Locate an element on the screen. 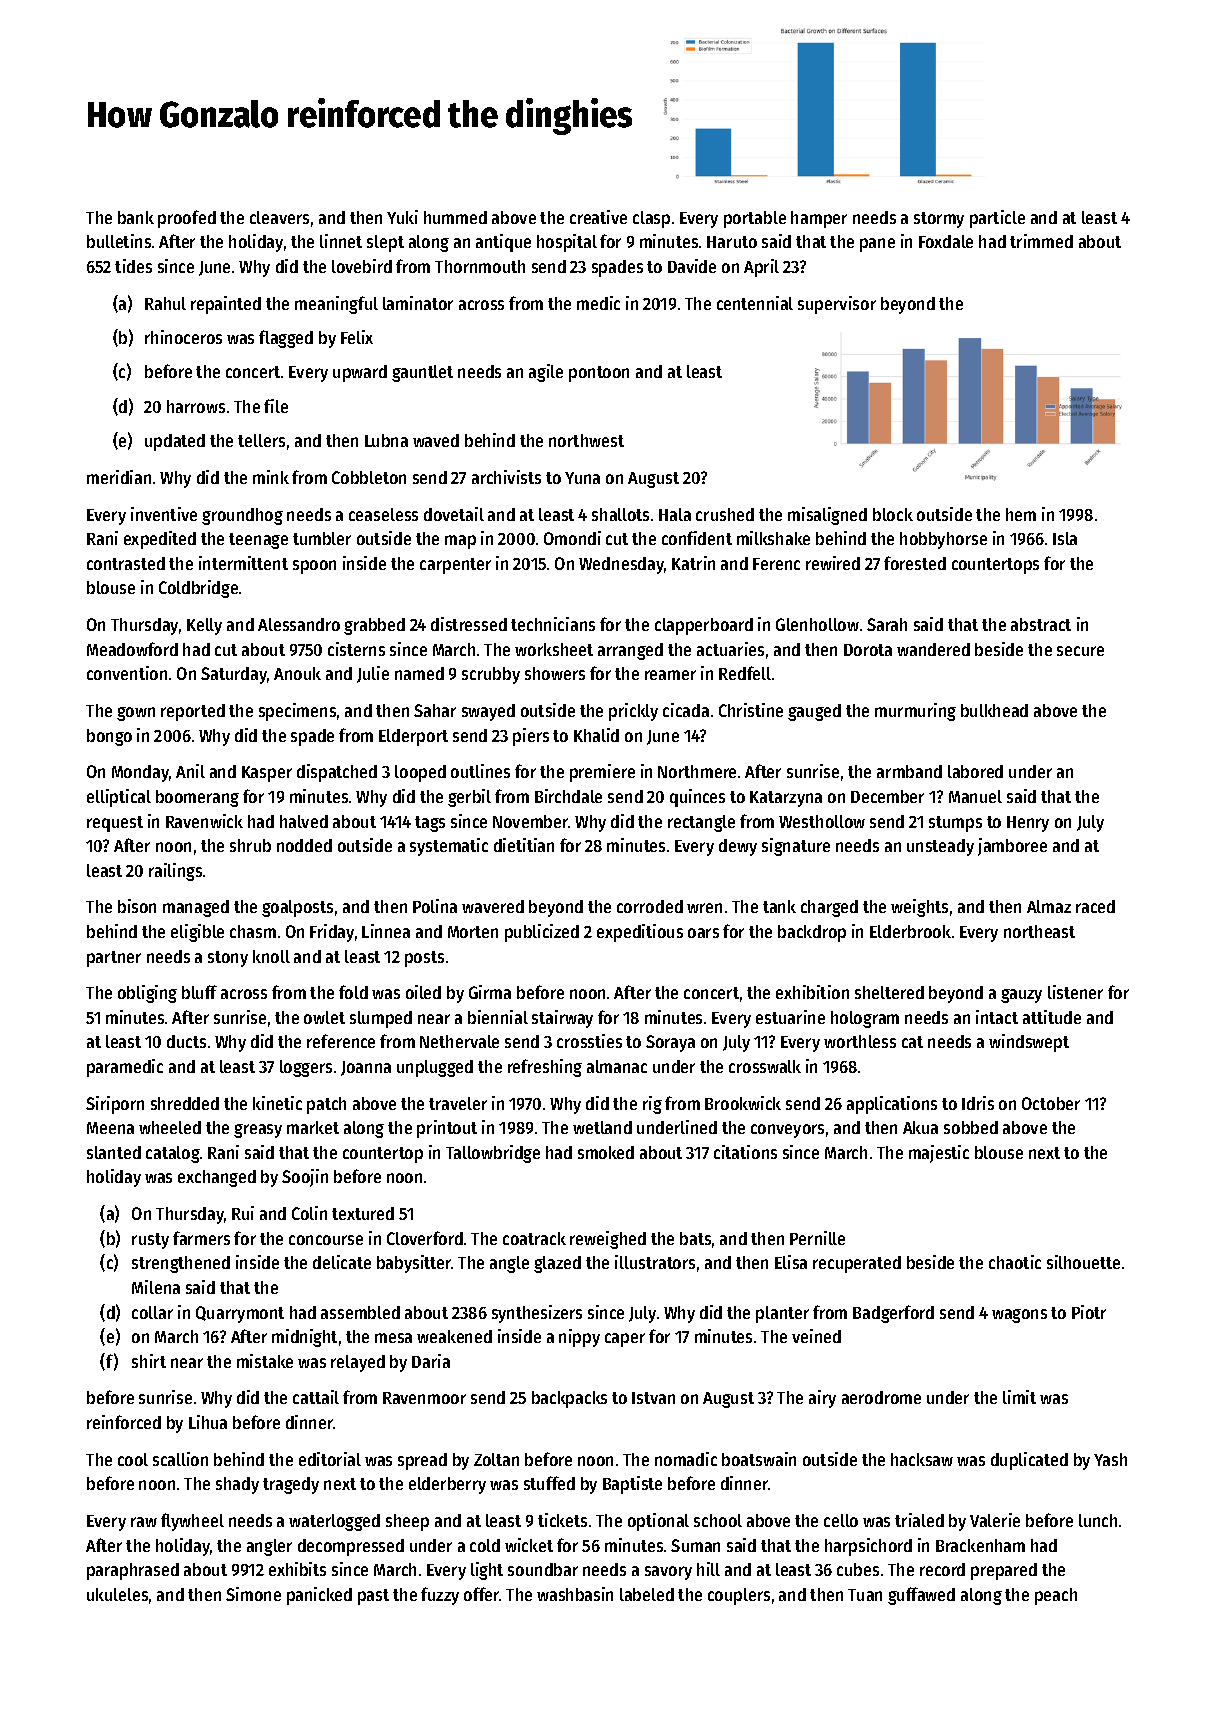 This screenshot has width=1219, height=1724. Isla is located at coordinates (1065, 538).
